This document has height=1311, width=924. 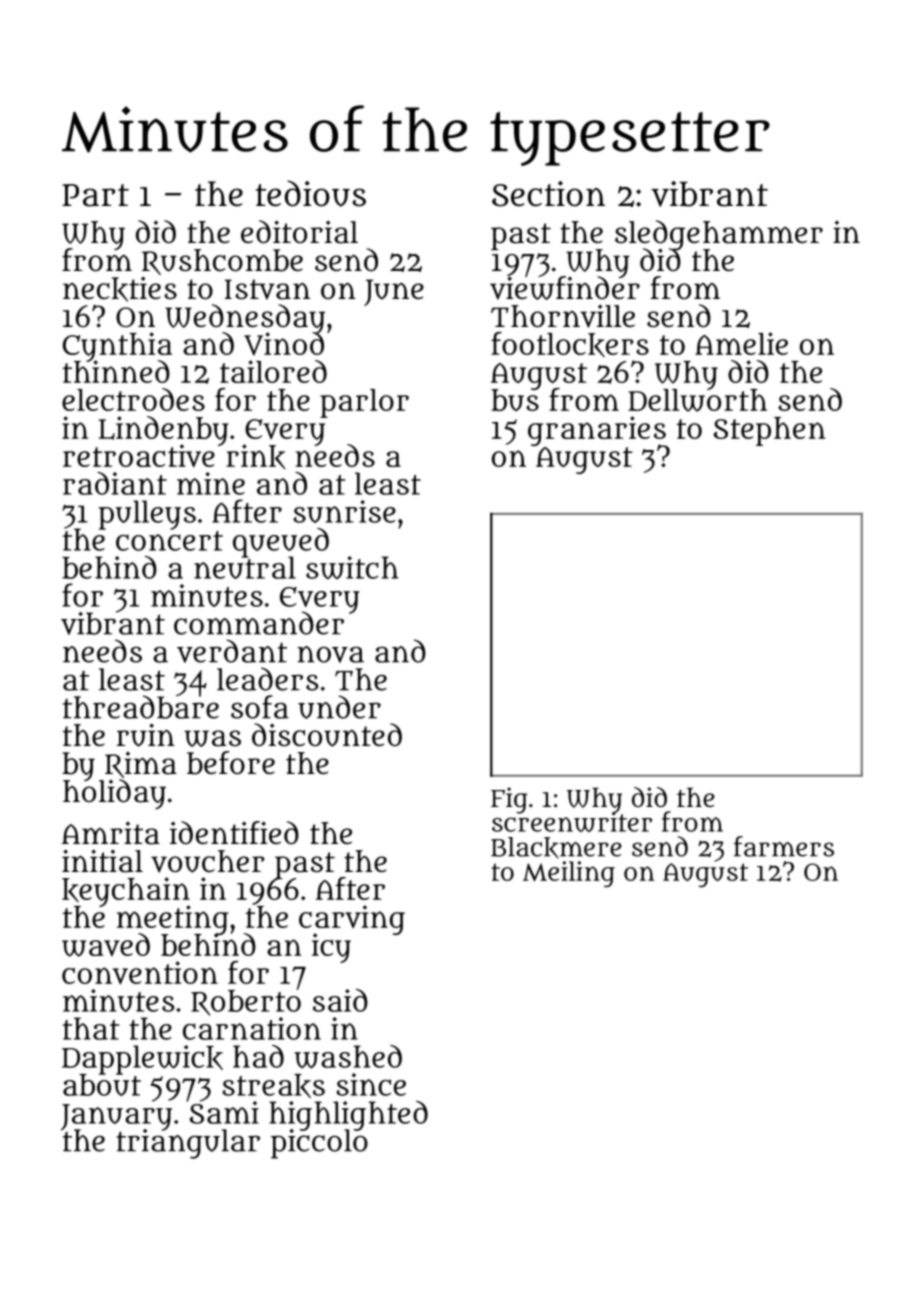 I want to click on Fig, so click(x=509, y=800).
